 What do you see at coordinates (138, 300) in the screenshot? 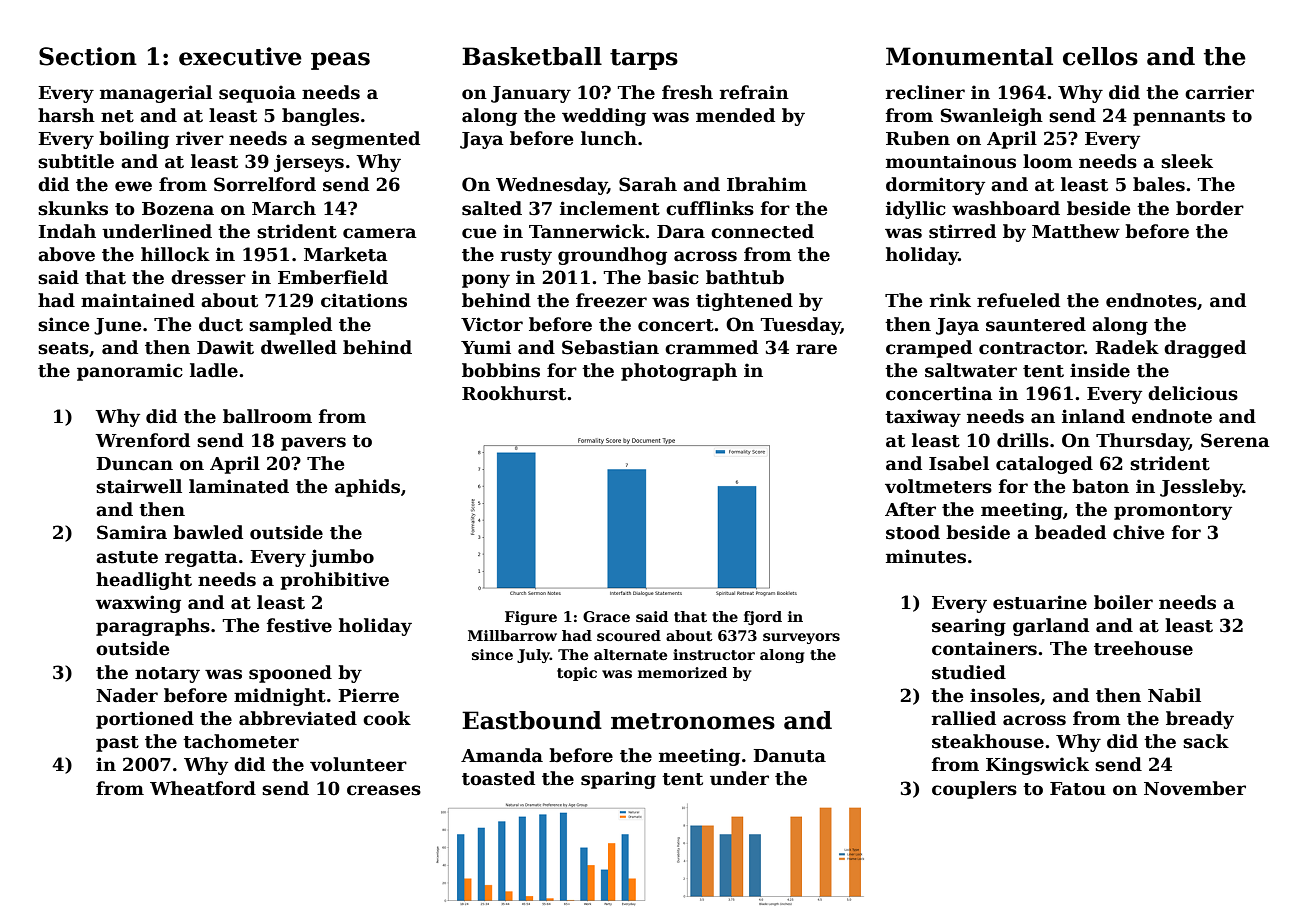
I see `maintained` at bounding box center [138, 300].
